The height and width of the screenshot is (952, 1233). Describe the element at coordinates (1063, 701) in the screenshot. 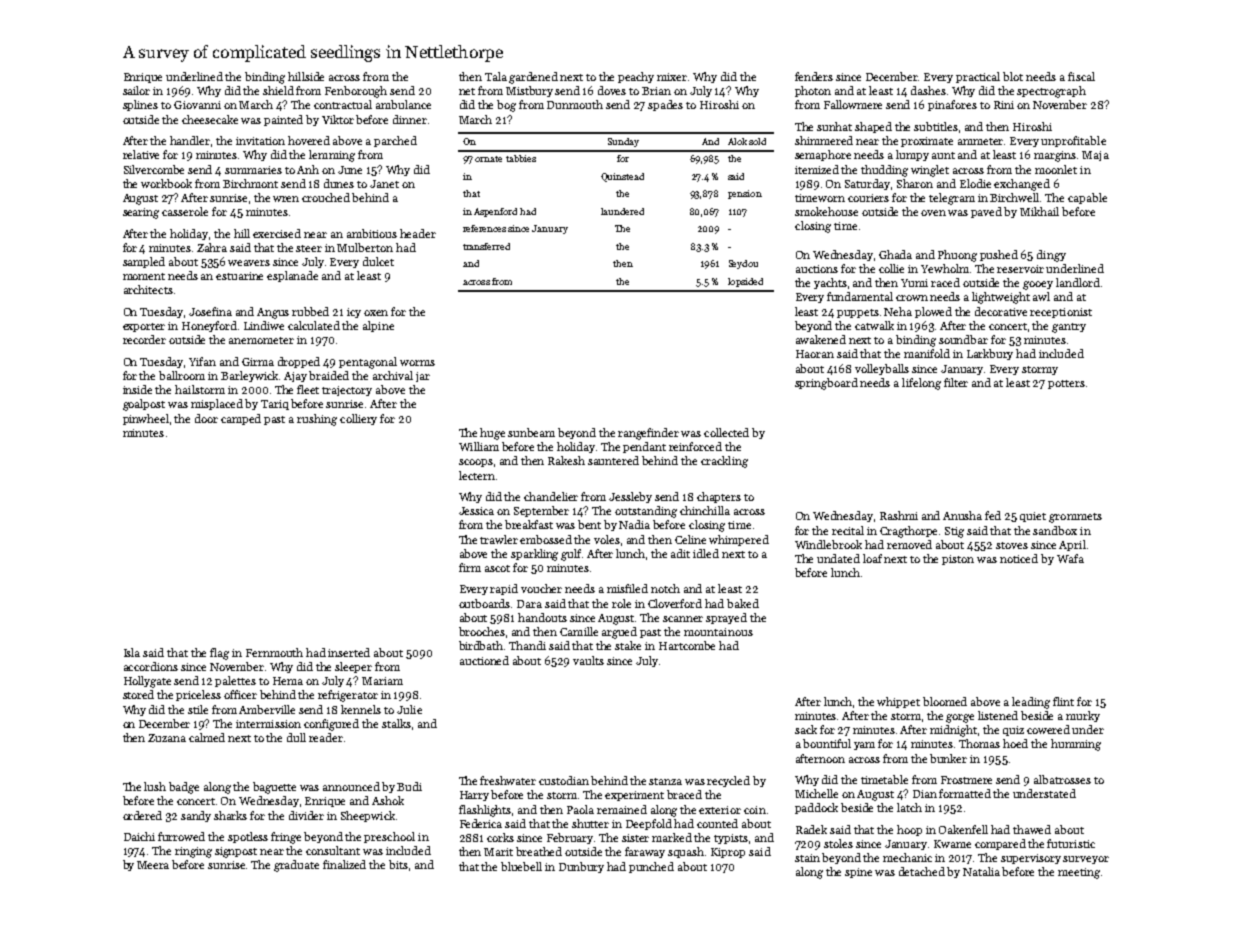

I see `flint` at that location.
